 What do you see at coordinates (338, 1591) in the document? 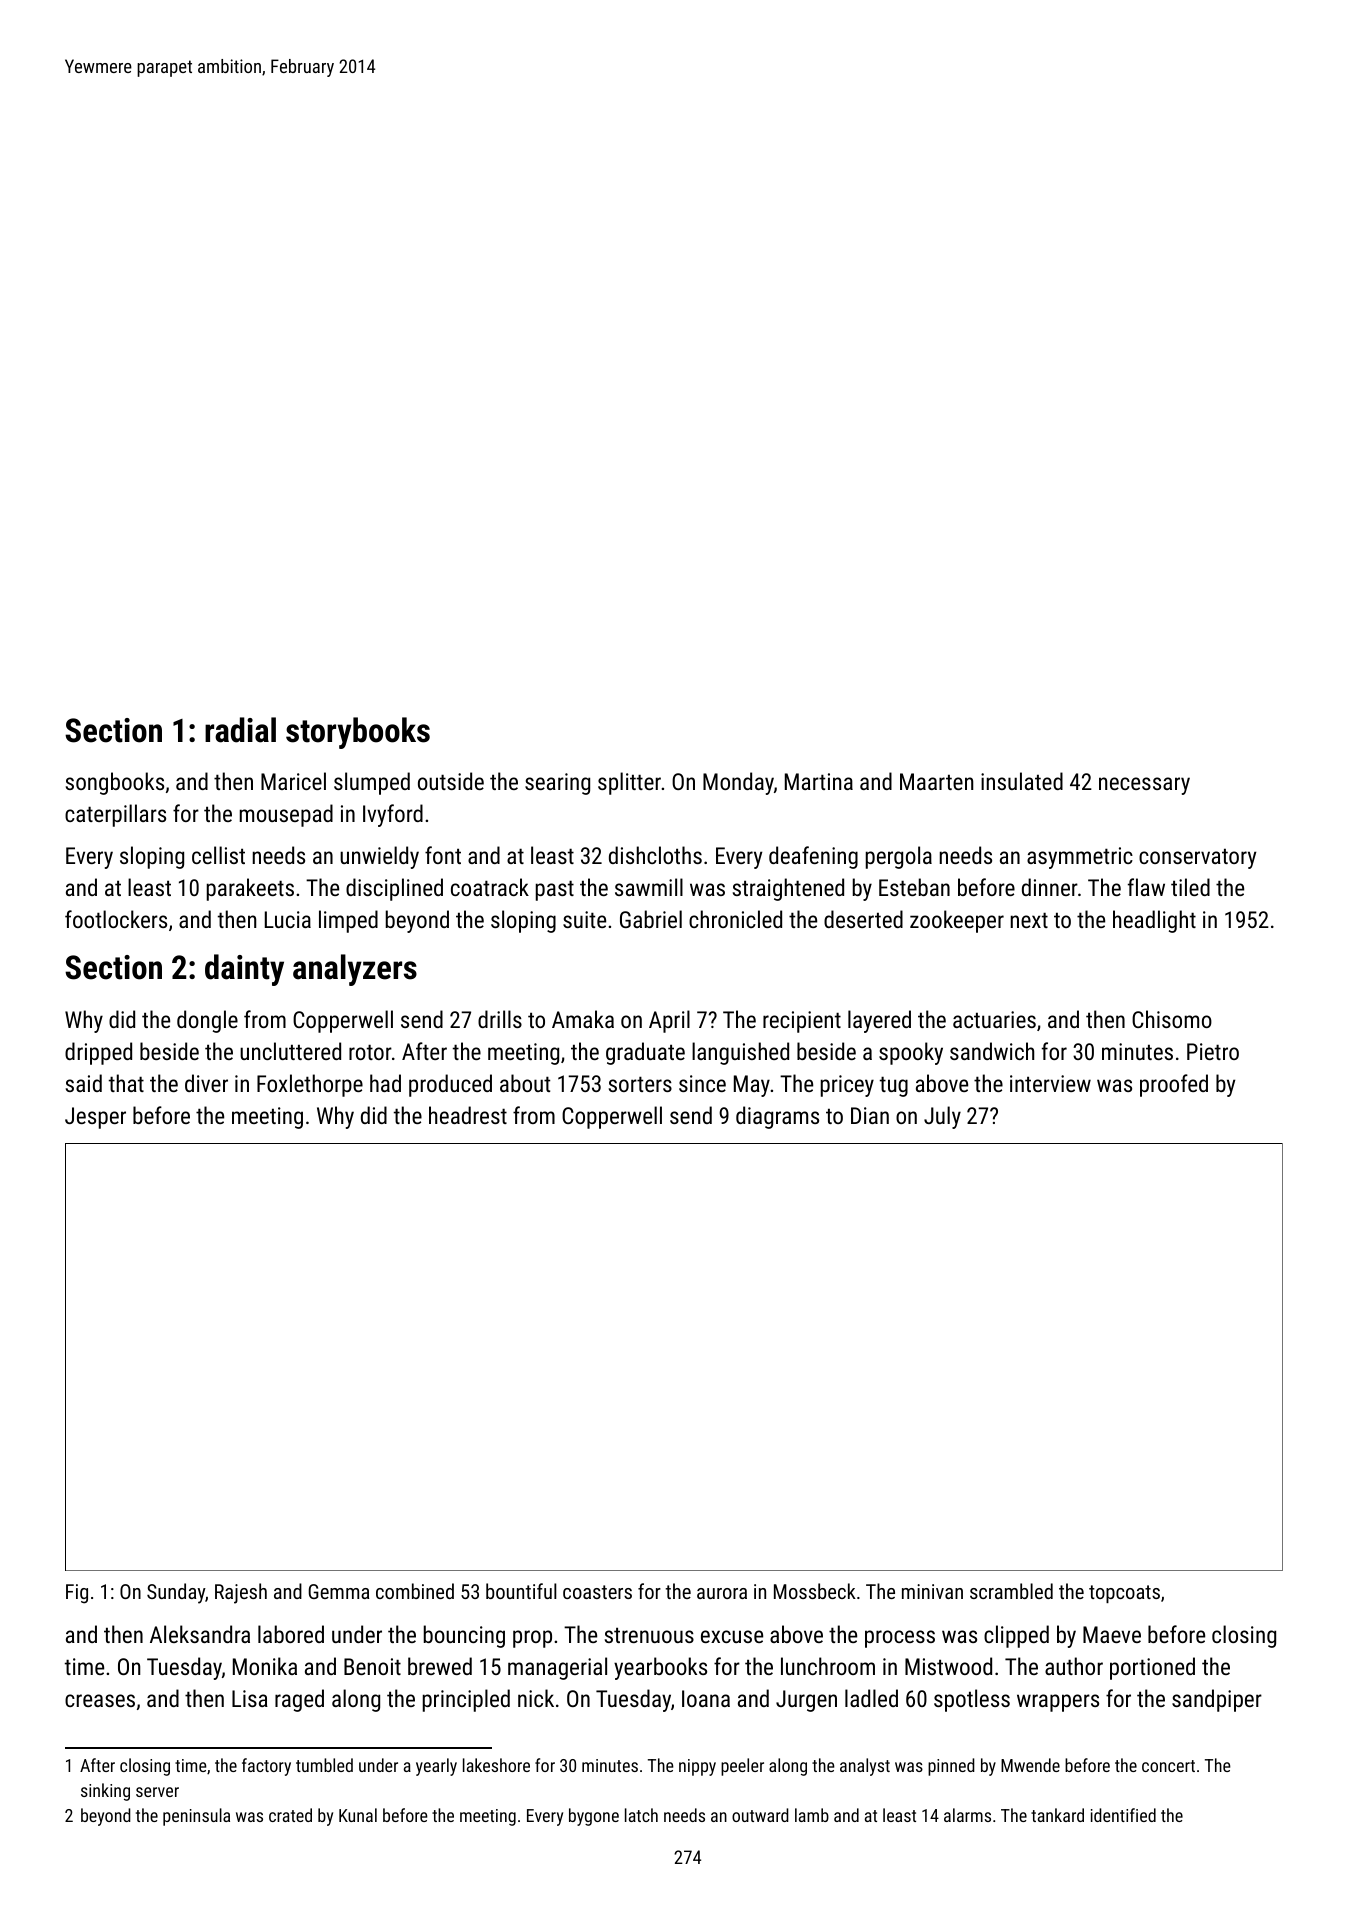
I see `Gemma` at bounding box center [338, 1591].
